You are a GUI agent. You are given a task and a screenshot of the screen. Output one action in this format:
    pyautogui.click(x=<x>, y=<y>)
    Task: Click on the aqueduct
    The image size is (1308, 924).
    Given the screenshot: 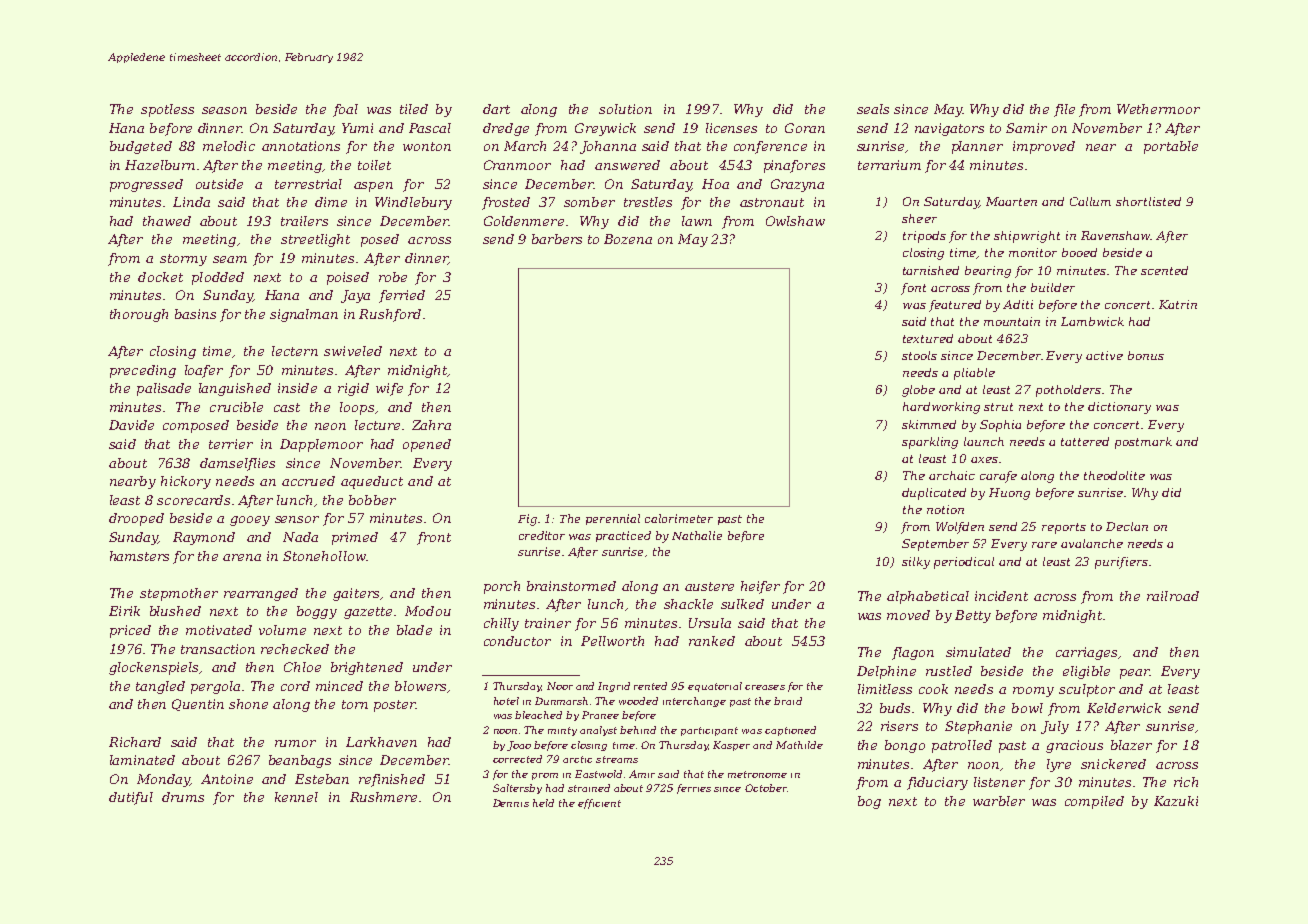 What is the action you would take?
    pyautogui.click(x=372, y=482)
